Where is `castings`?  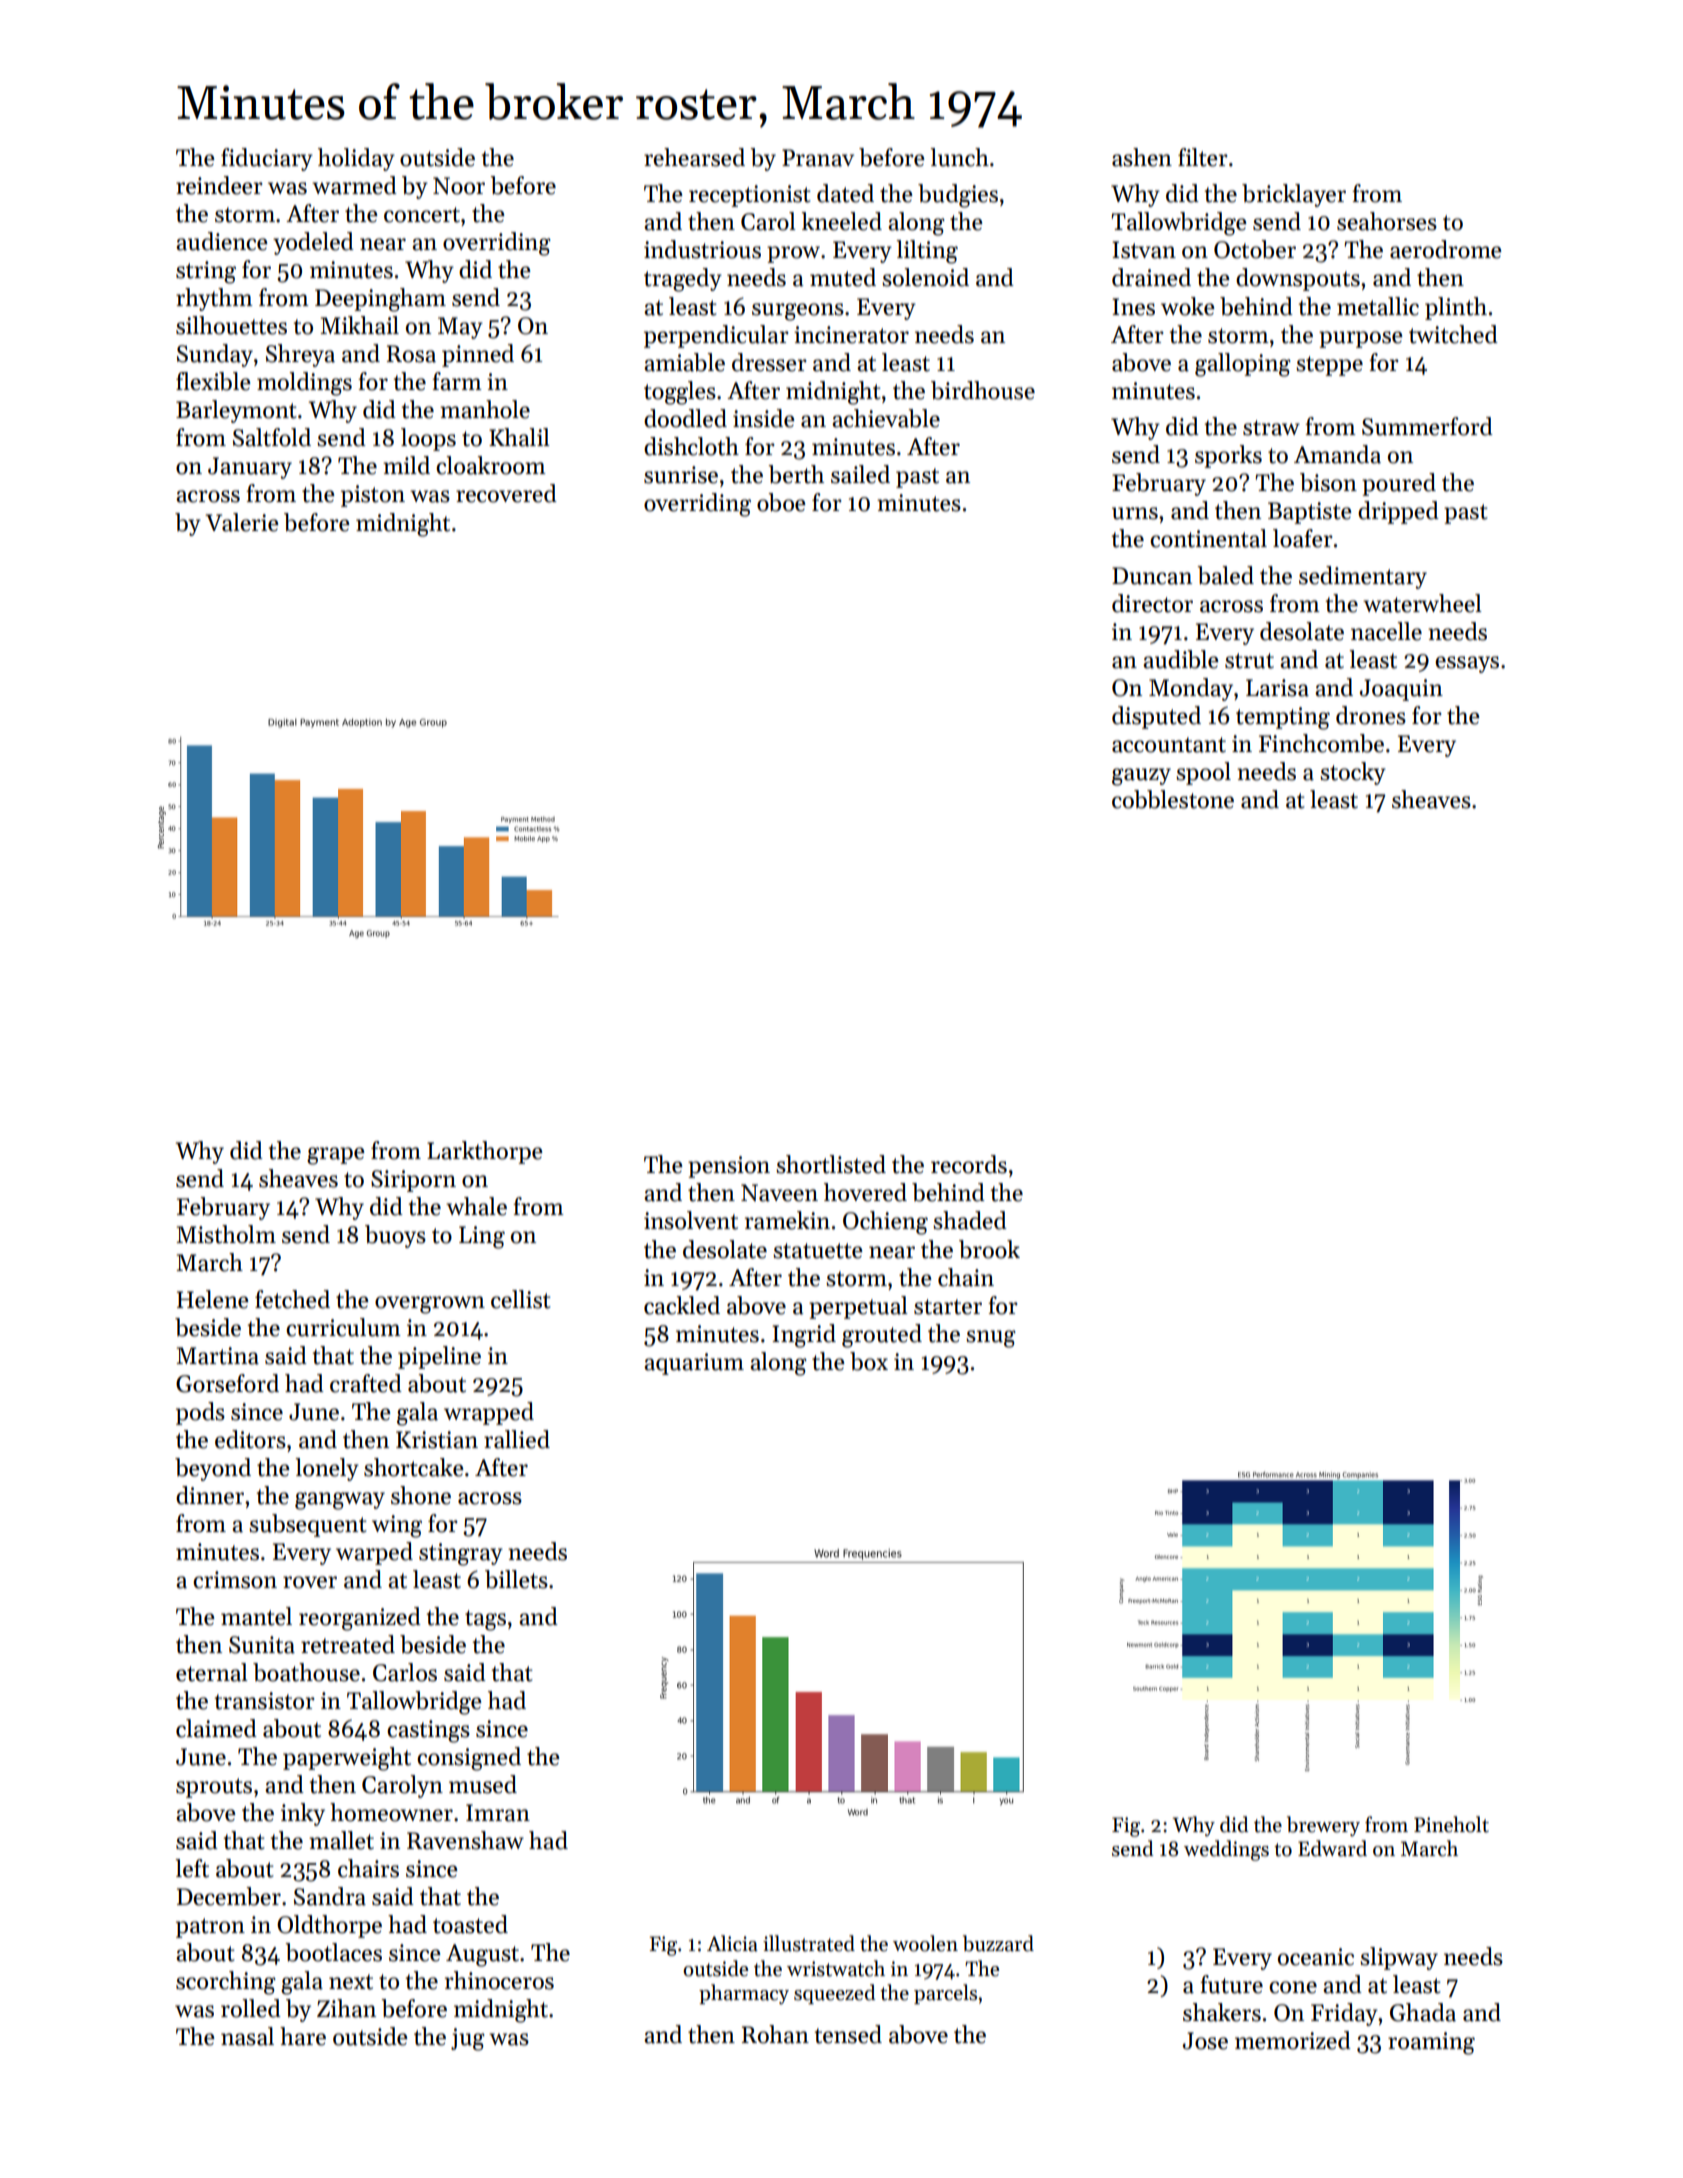 castings is located at coordinates (428, 1731).
